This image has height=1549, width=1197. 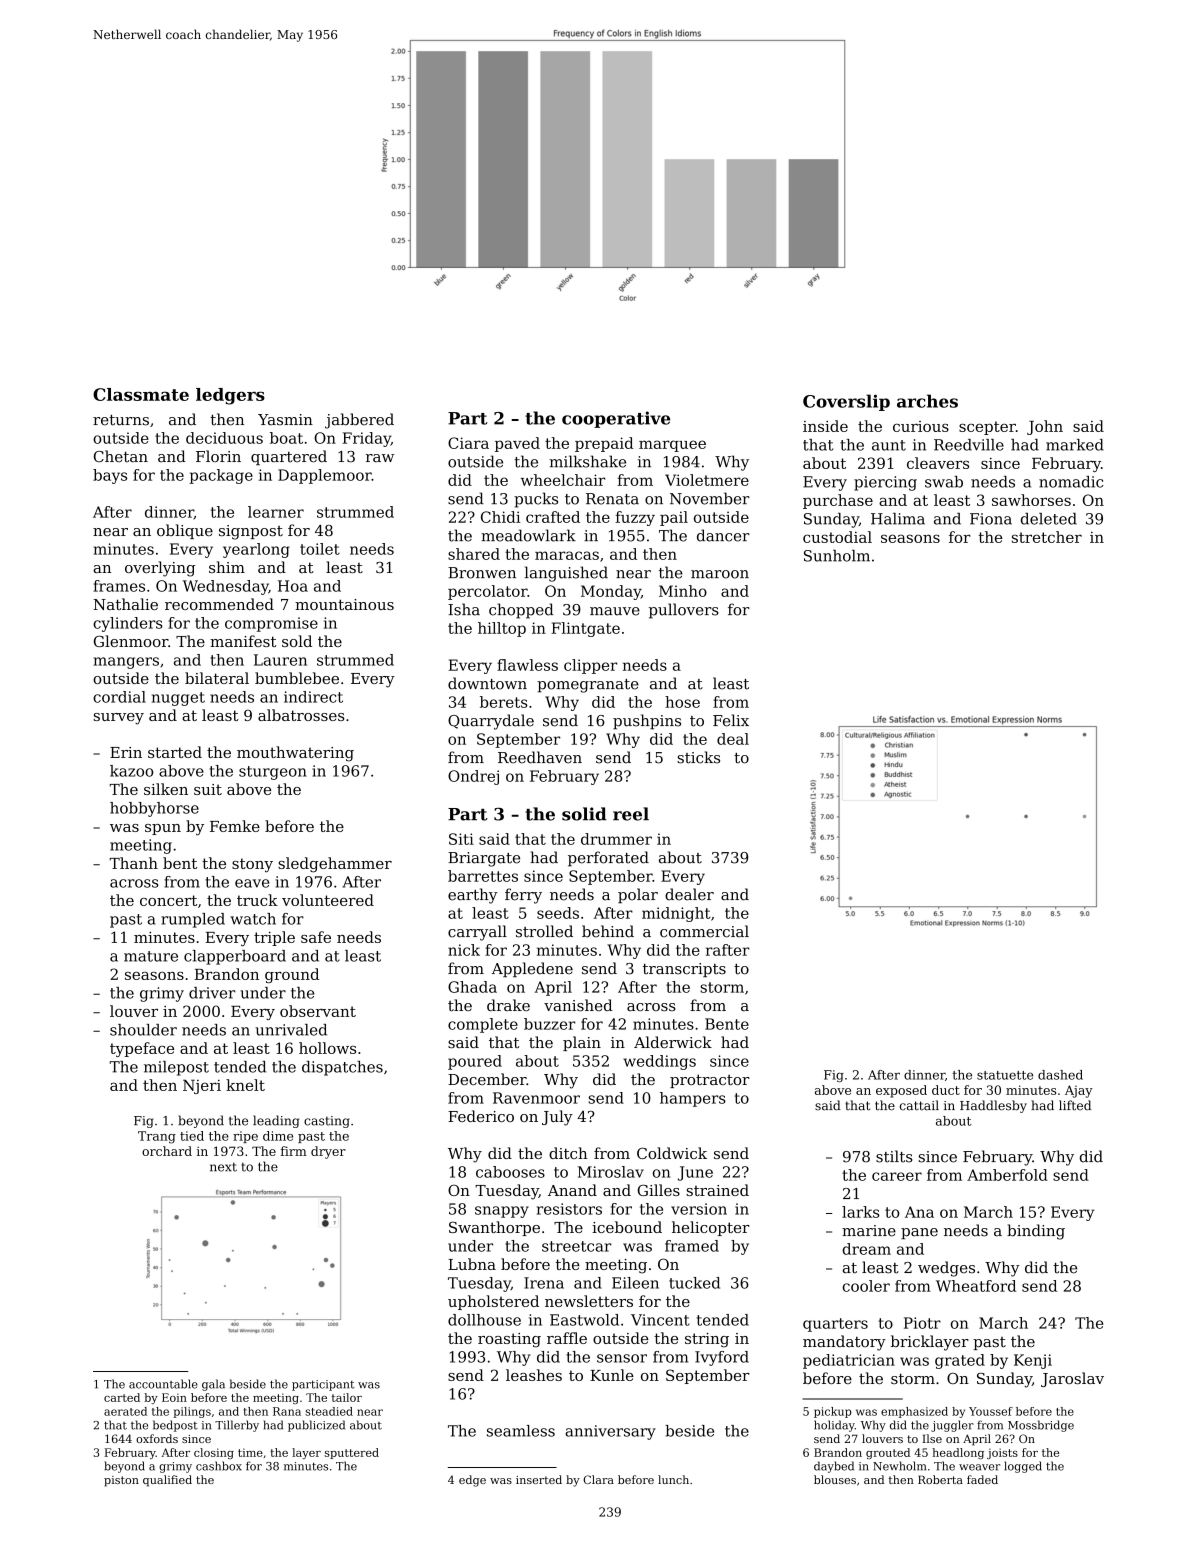 What do you see at coordinates (273, 773) in the image?
I see `sturgeon` at bounding box center [273, 773].
